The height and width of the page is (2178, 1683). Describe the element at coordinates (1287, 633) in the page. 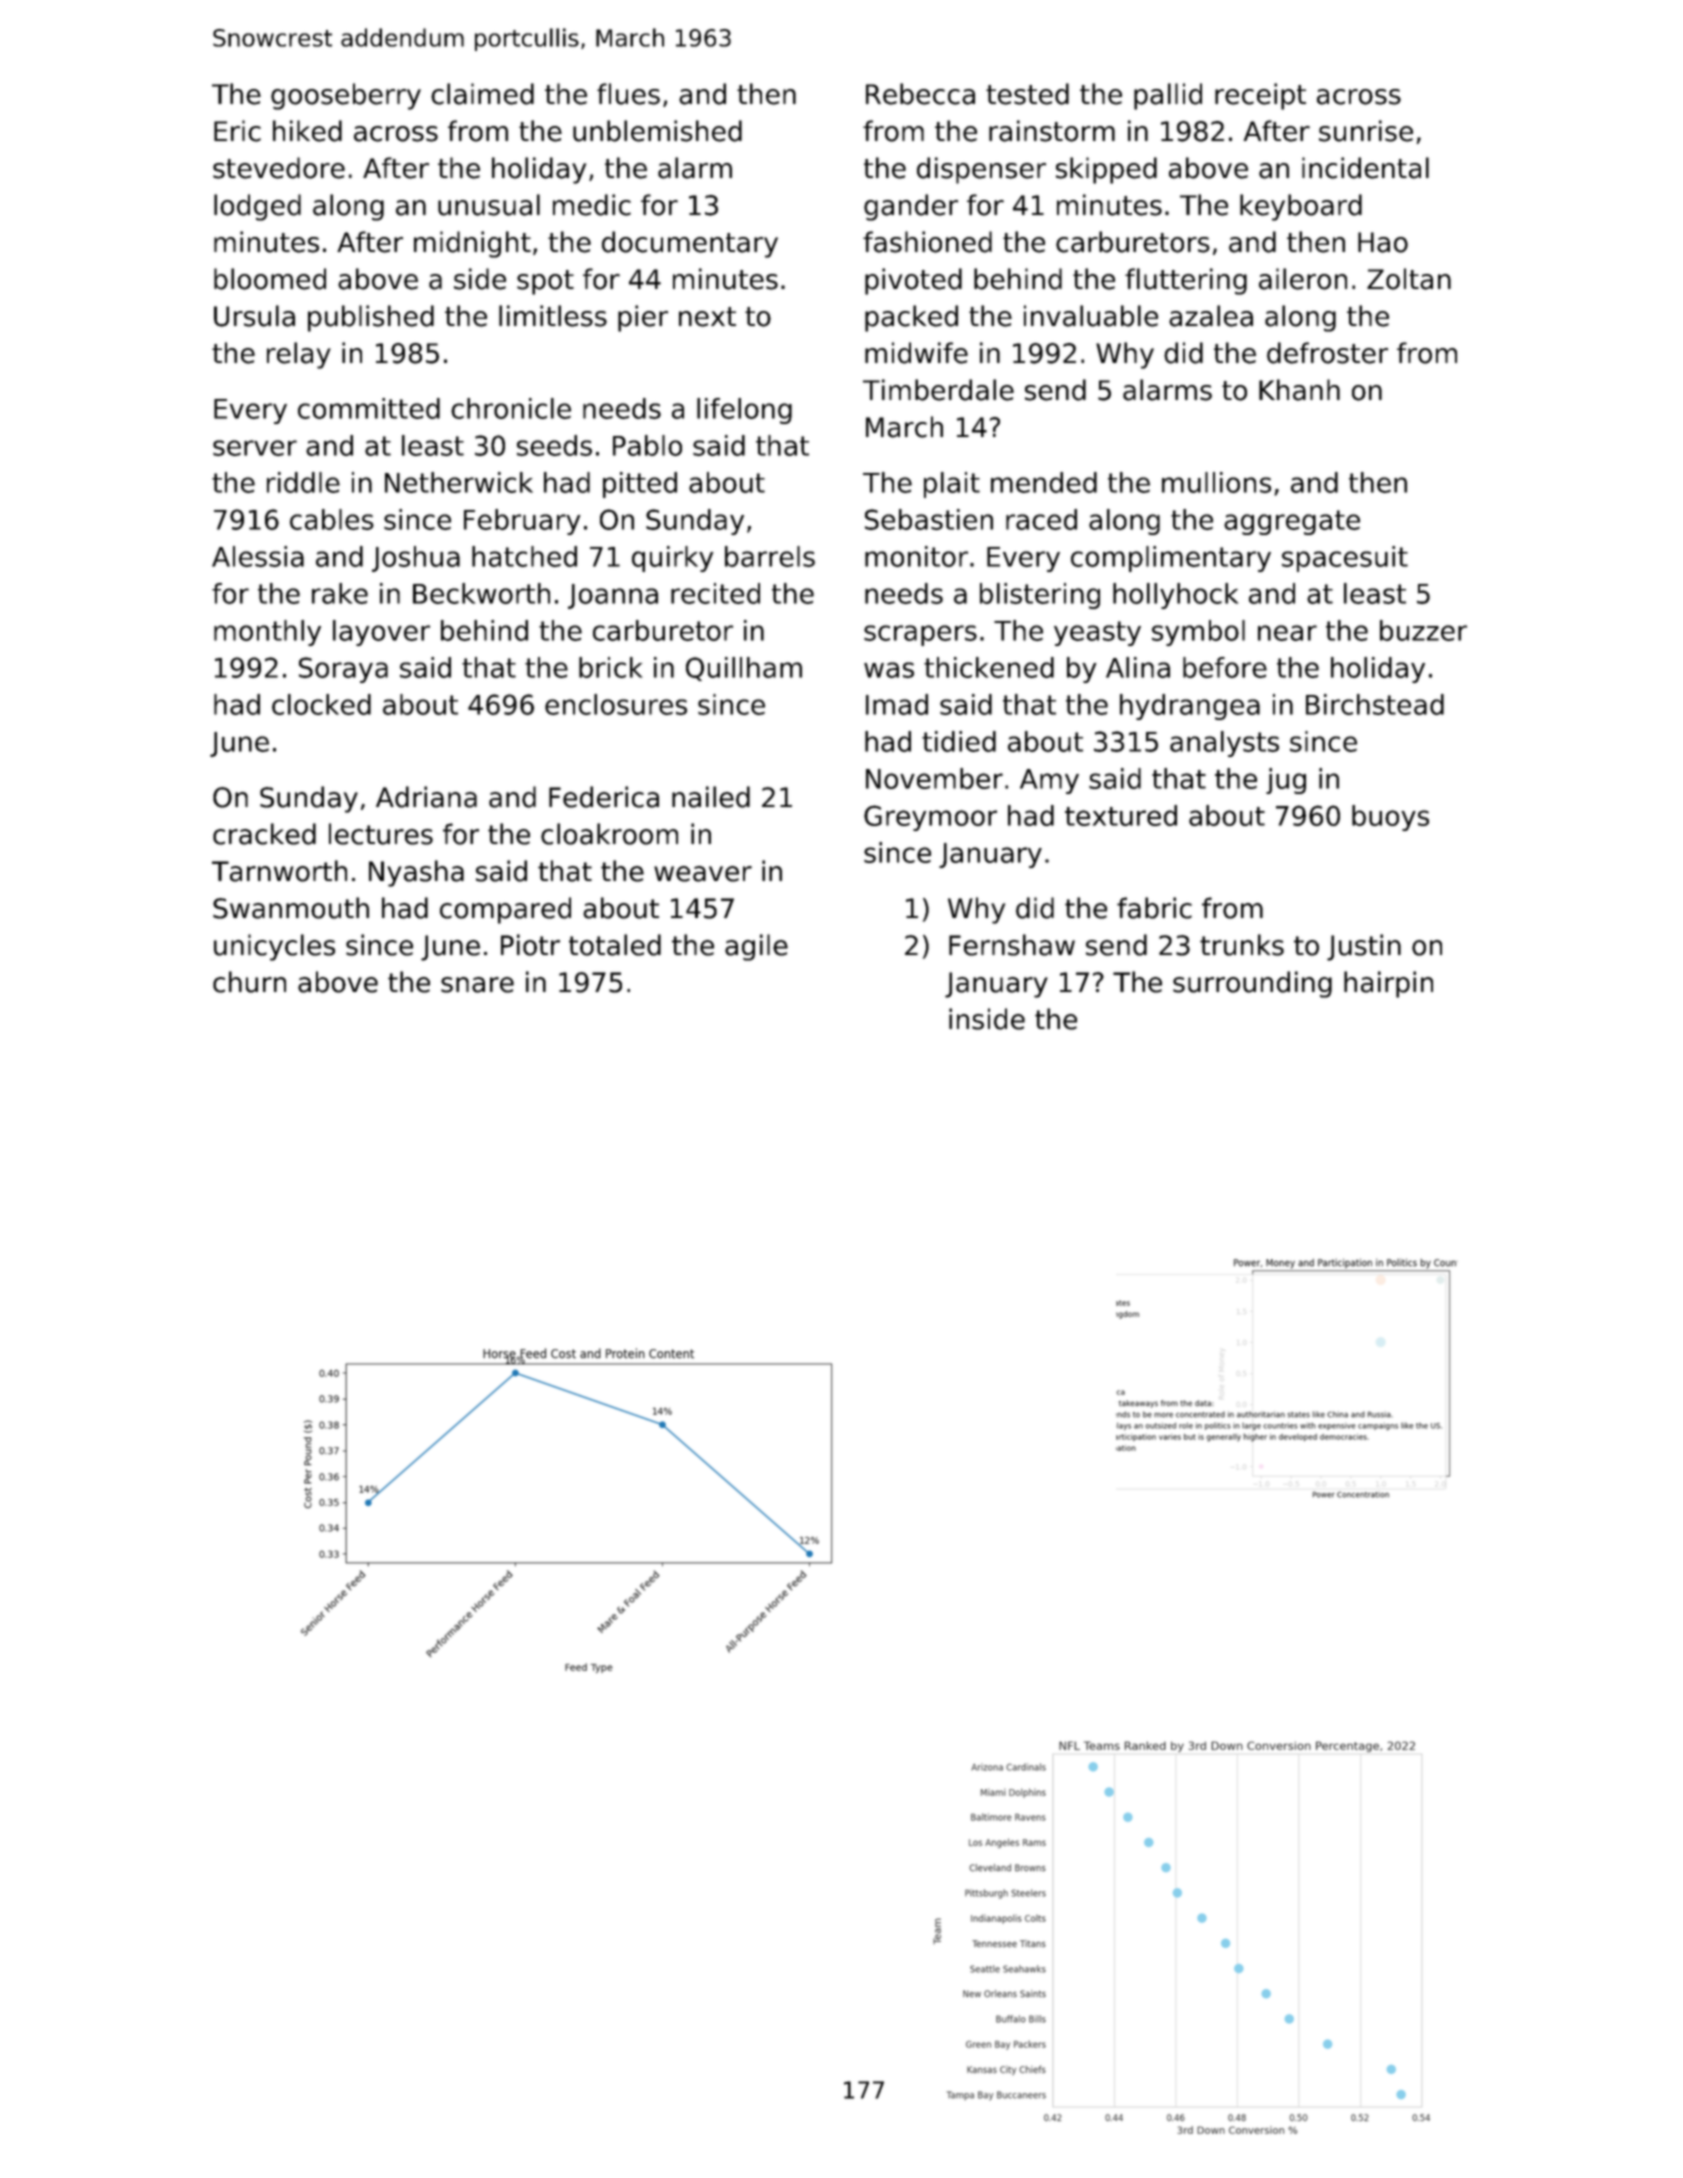

I see `near` at that location.
